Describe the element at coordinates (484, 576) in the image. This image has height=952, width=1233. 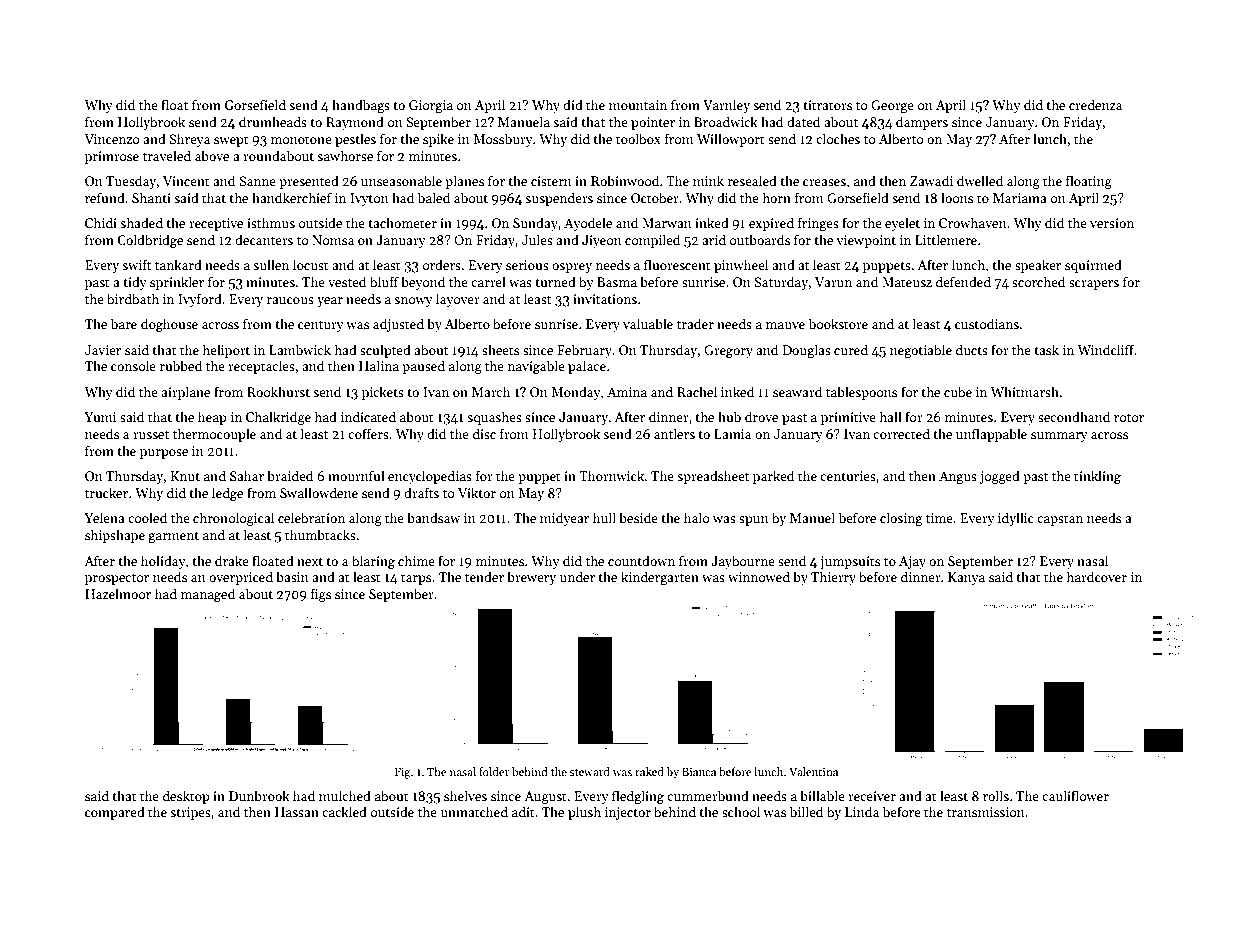
I see `tender` at that location.
